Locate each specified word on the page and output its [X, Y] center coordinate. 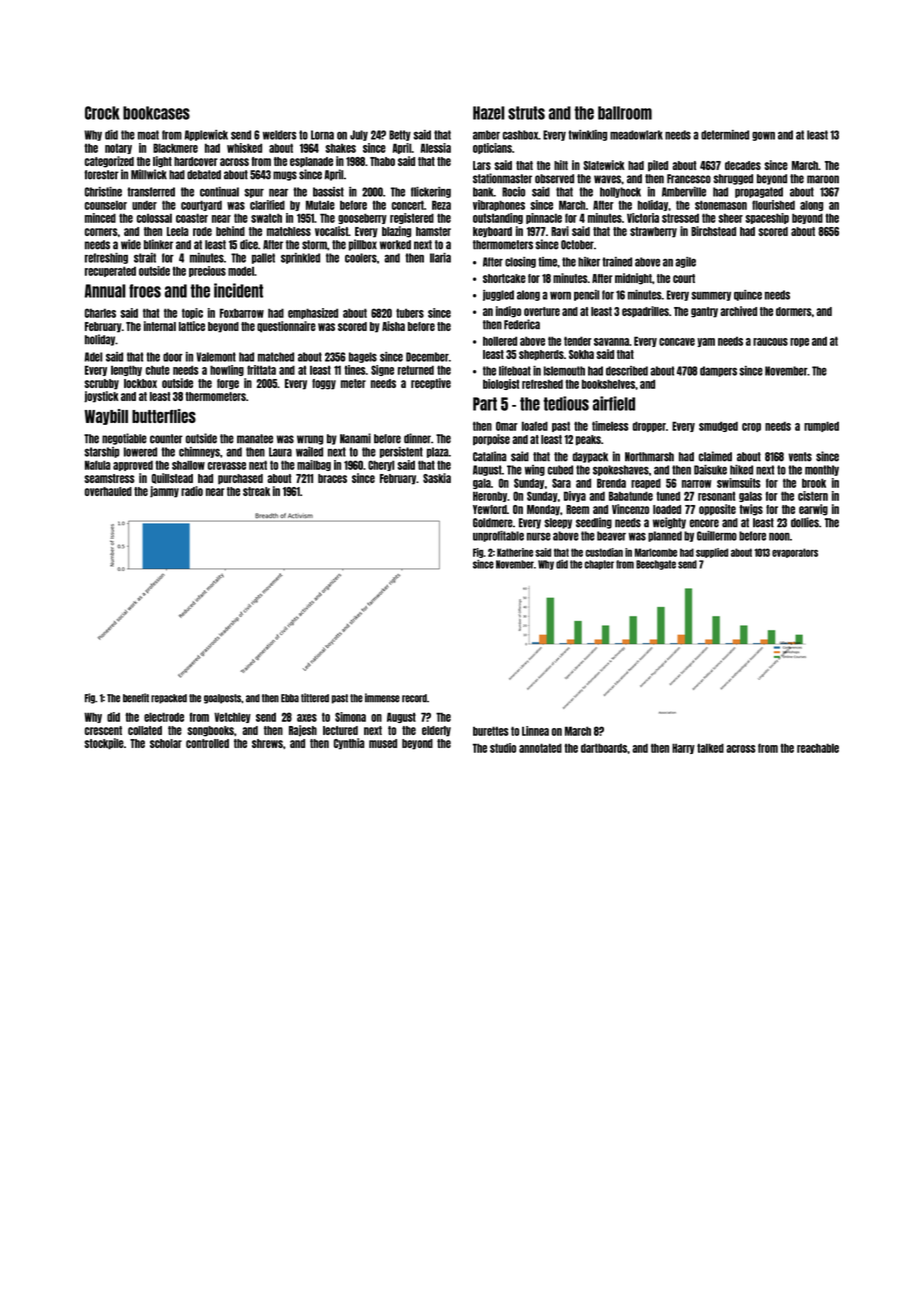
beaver [611, 536]
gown [763, 136]
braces [332, 478]
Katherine [515, 552]
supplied [712, 553]
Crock [102, 113]
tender [578, 341]
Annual [105, 291]
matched [276, 357]
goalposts [222, 699]
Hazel [489, 113]
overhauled [108, 491]
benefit [136, 698]
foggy [324, 384]
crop [751, 427]
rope [799, 342]
